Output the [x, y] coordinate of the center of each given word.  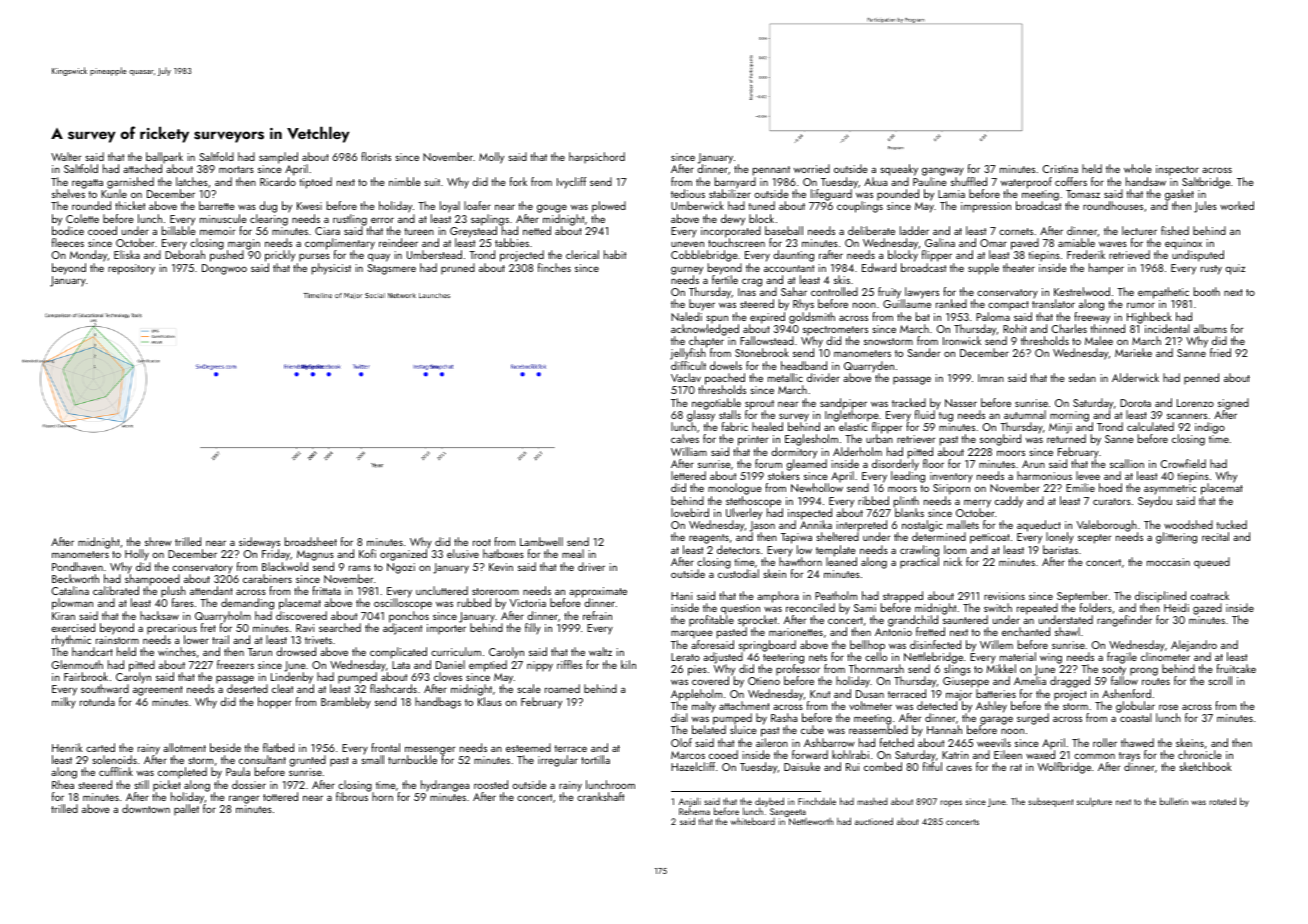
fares [183, 602]
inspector [1177, 170]
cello [876, 656]
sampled [278, 158]
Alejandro [1194, 646]
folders [1096, 607]
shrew [158, 541]
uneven [687, 244]
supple [983, 269]
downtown [146, 808]
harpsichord [597, 157]
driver [591, 566]
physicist [331, 269]
